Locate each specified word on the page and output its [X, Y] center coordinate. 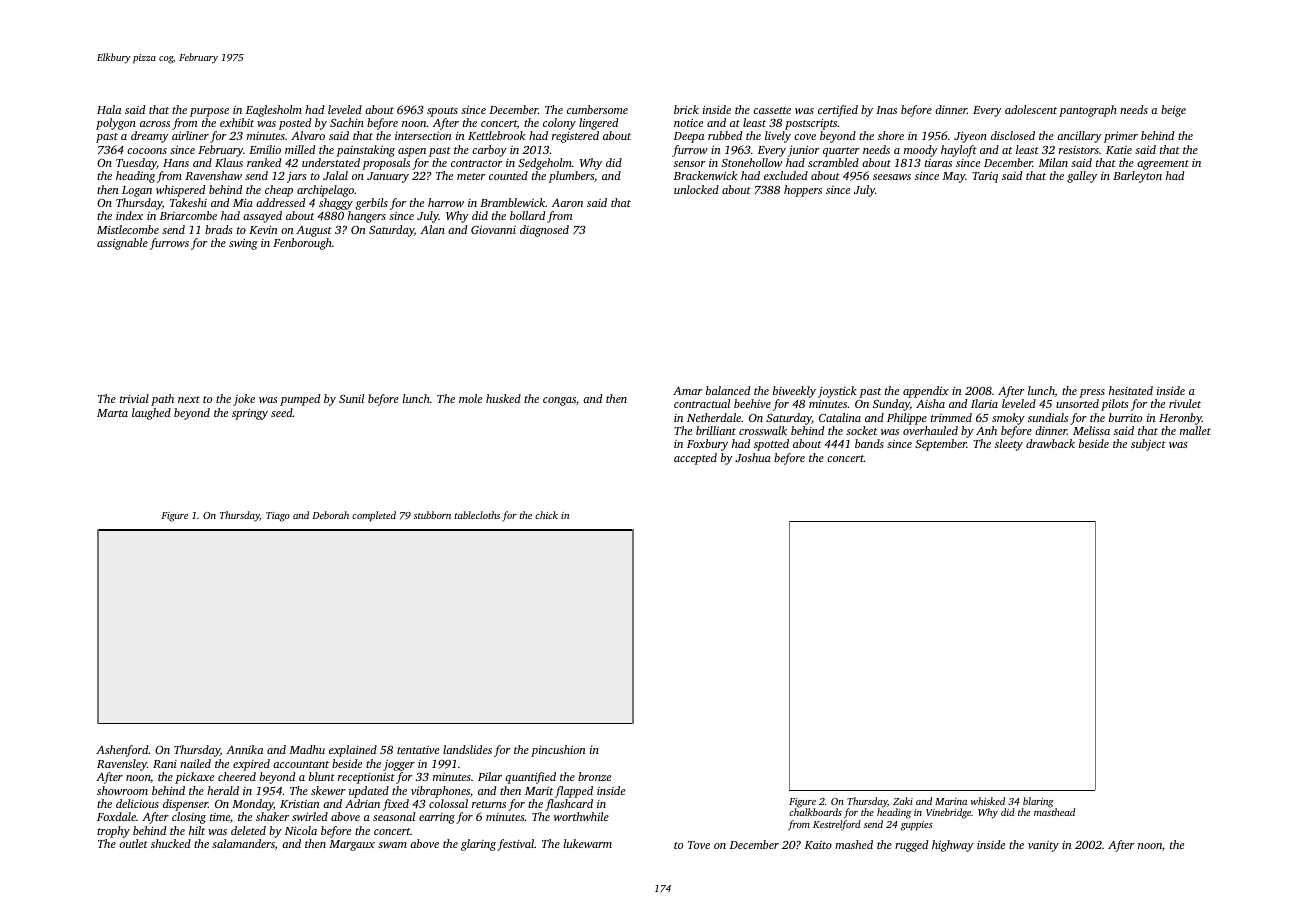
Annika [244, 749]
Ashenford [122, 751]
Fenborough [302, 244]
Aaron [567, 203]
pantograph [1088, 111]
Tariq [985, 177]
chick [546, 515]
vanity [1043, 846]
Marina [951, 801]
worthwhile [581, 816]
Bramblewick [512, 202]
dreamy [150, 137]
